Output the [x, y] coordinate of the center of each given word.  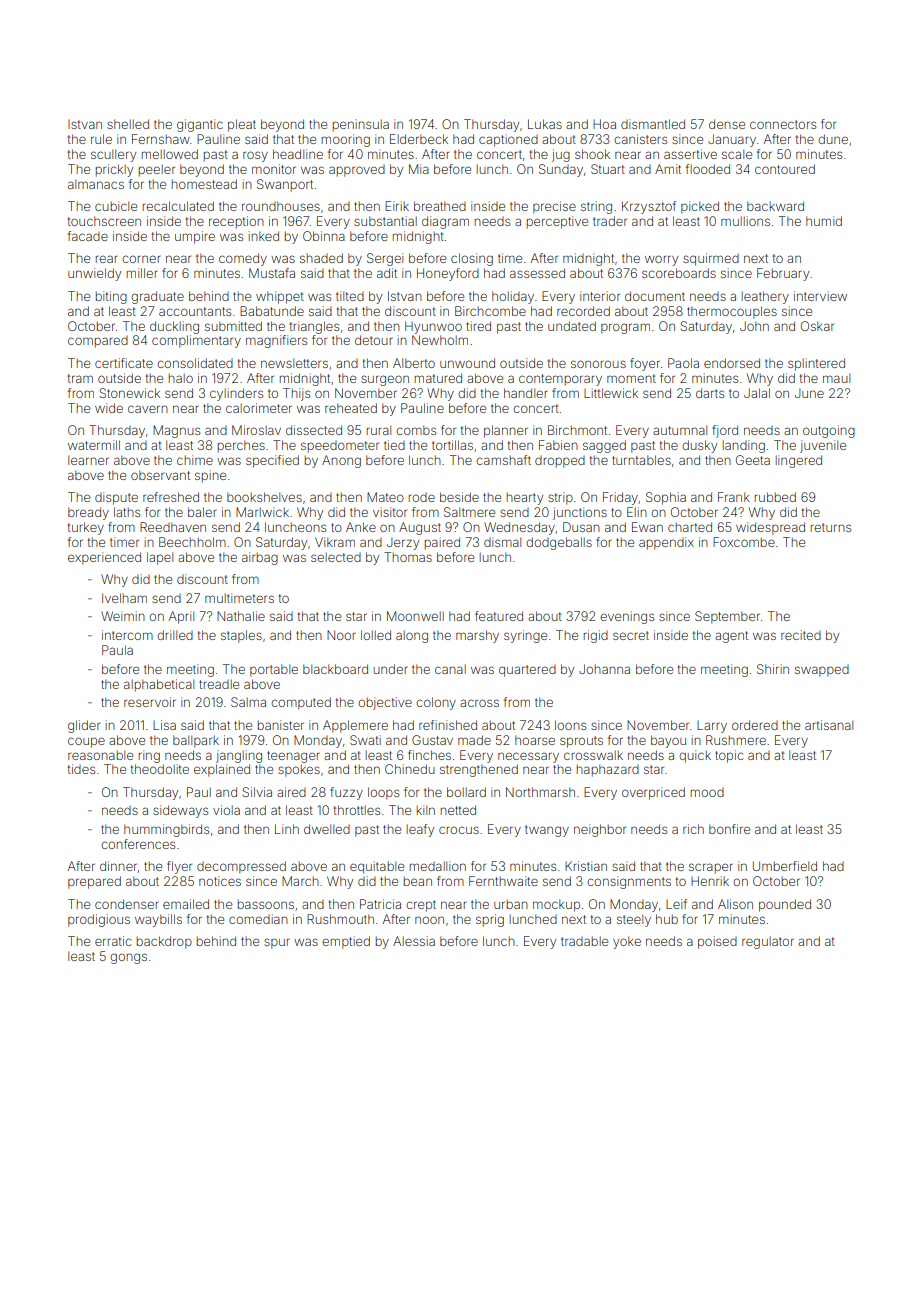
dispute [116, 498]
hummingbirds [166, 830]
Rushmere [736, 740]
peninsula [361, 125]
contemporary [560, 380]
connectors [783, 124]
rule [101, 139]
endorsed [732, 363]
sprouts [581, 742]
